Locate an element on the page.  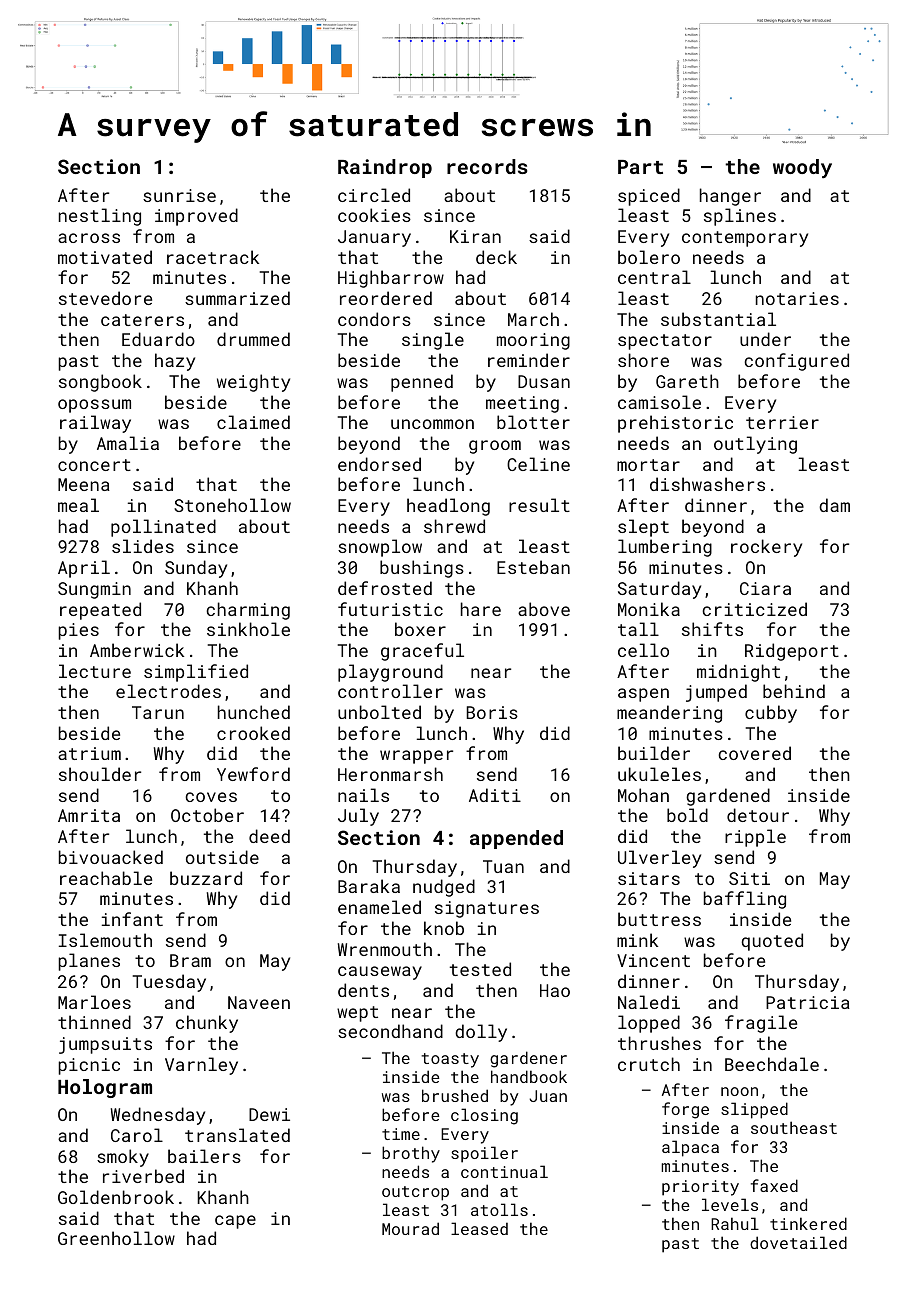
Amalia is located at coordinates (128, 443).
